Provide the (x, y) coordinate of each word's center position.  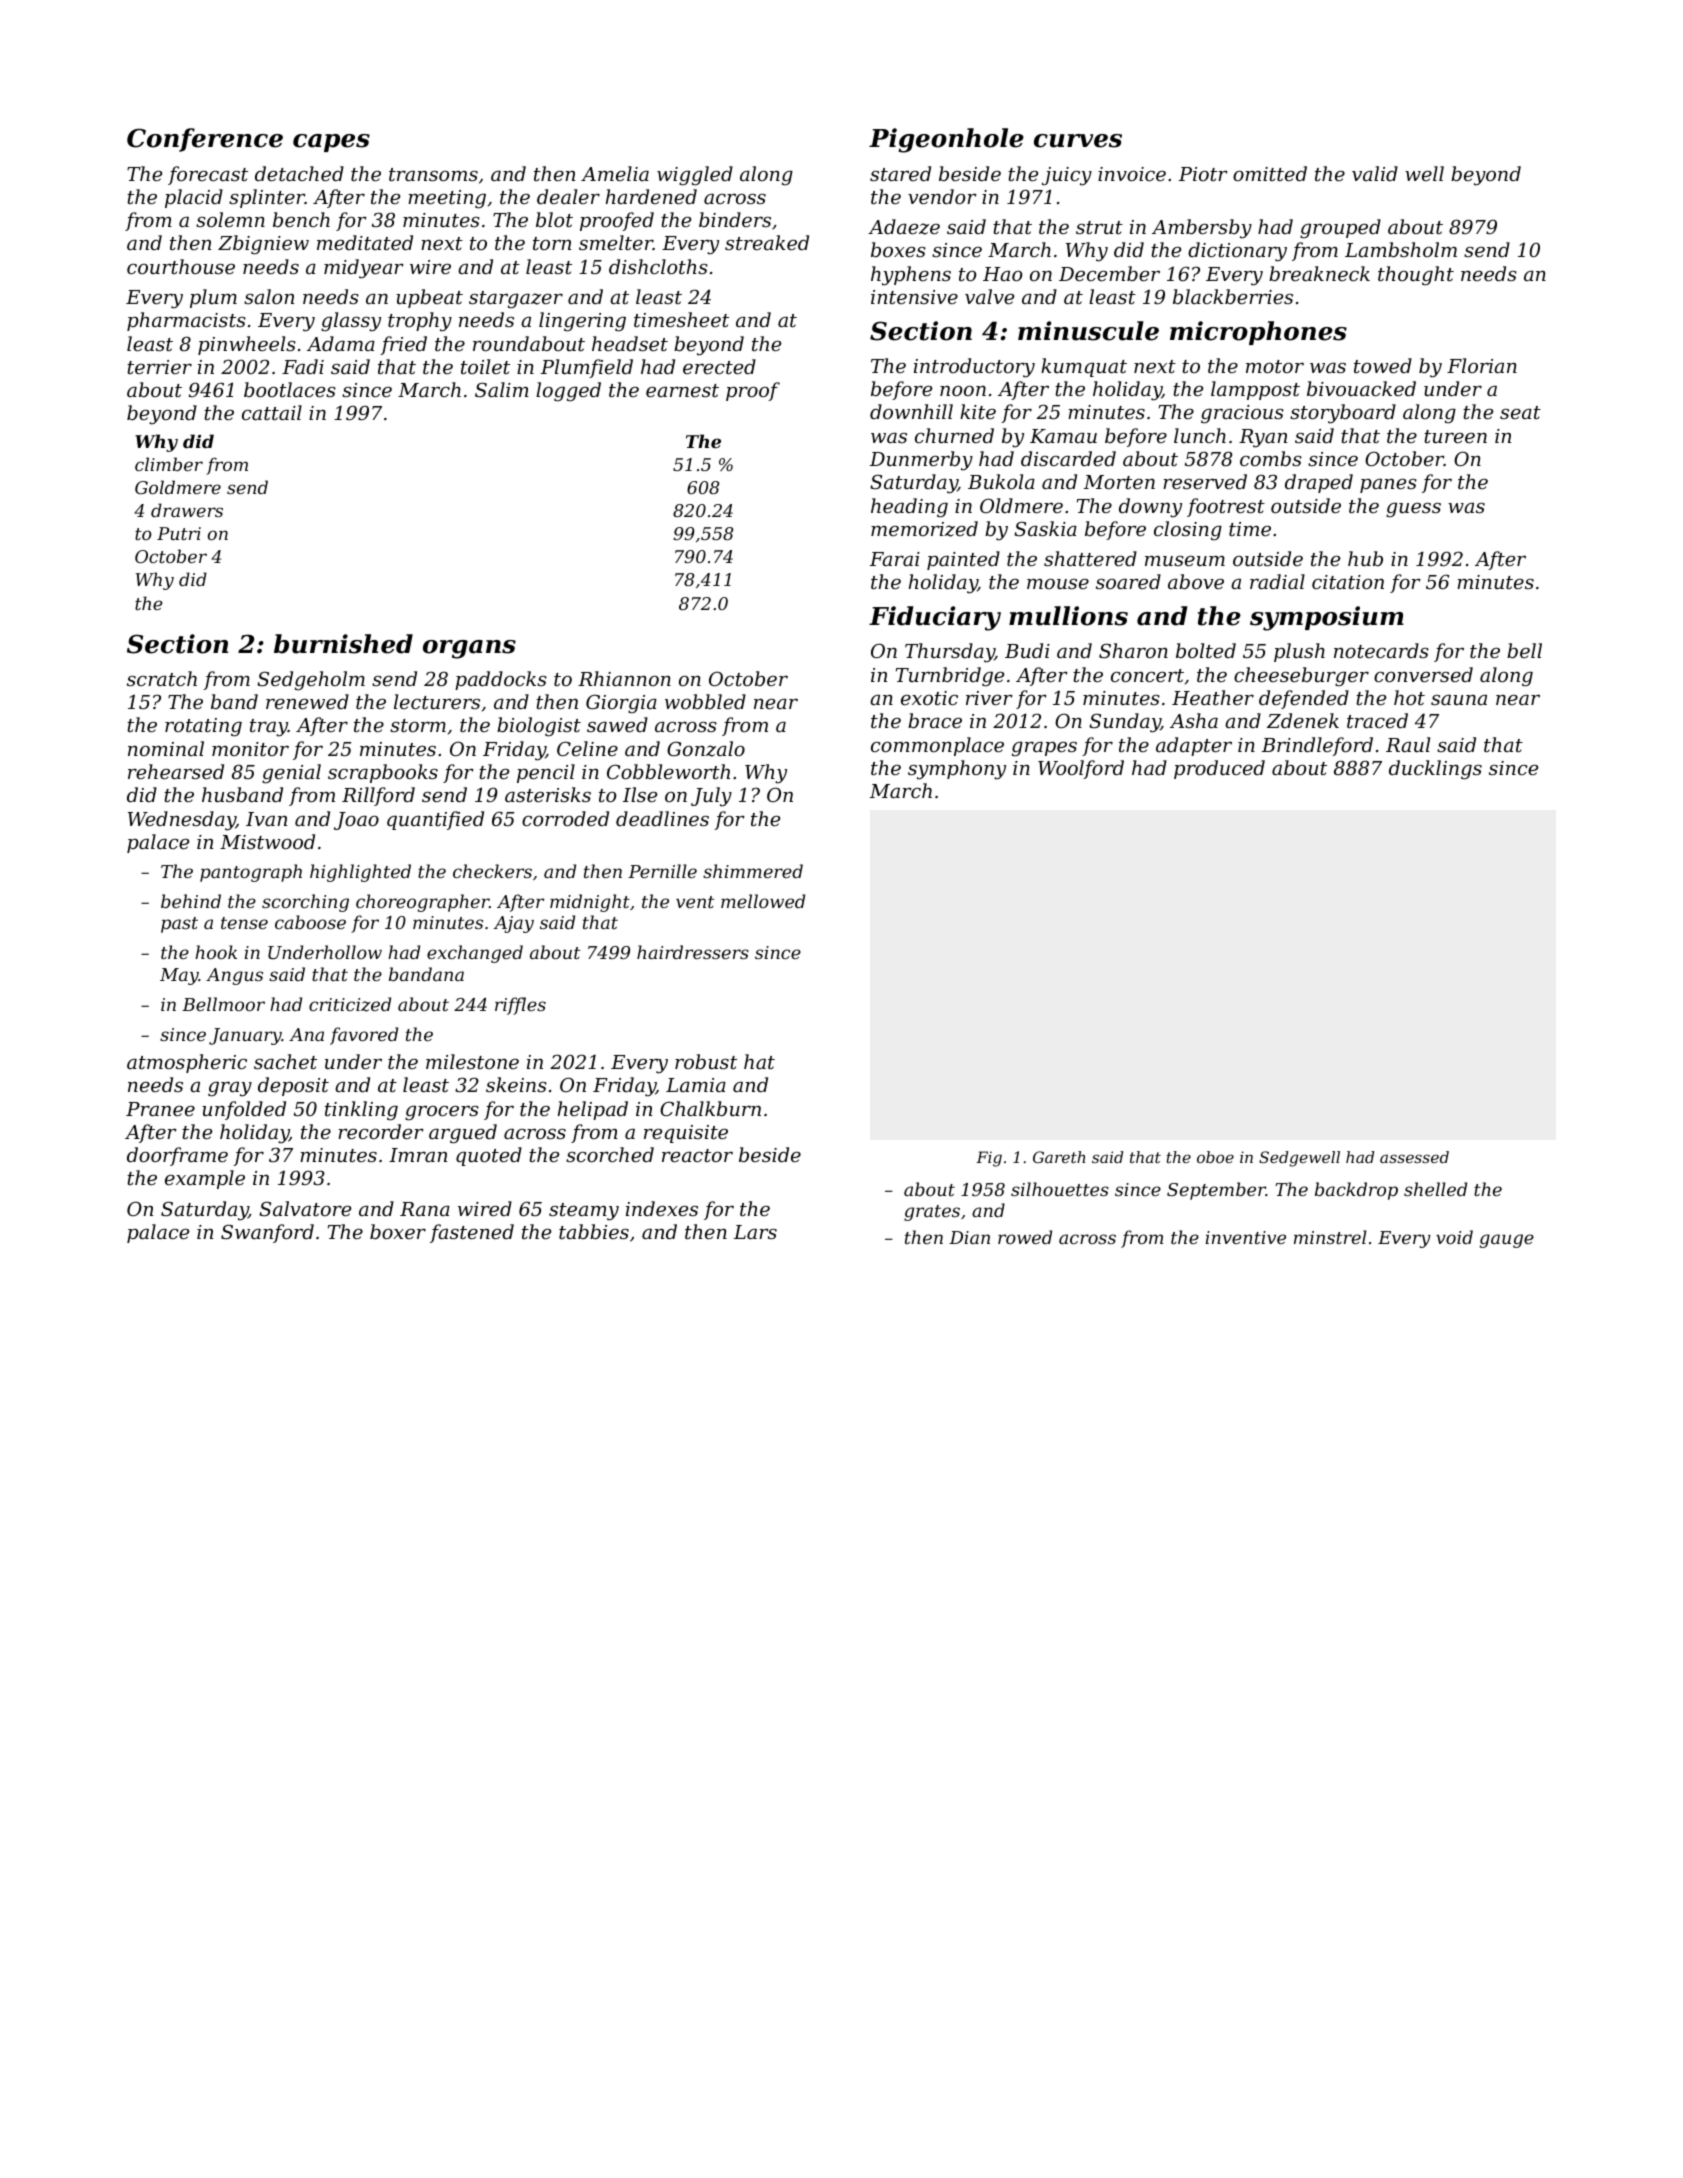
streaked (767, 242)
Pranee (160, 1109)
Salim (502, 389)
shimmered (753, 871)
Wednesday (182, 821)
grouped (1340, 228)
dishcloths (658, 266)
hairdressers (693, 952)
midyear (364, 269)
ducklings (1435, 770)
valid (1375, 173)
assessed (1414, 1157)
